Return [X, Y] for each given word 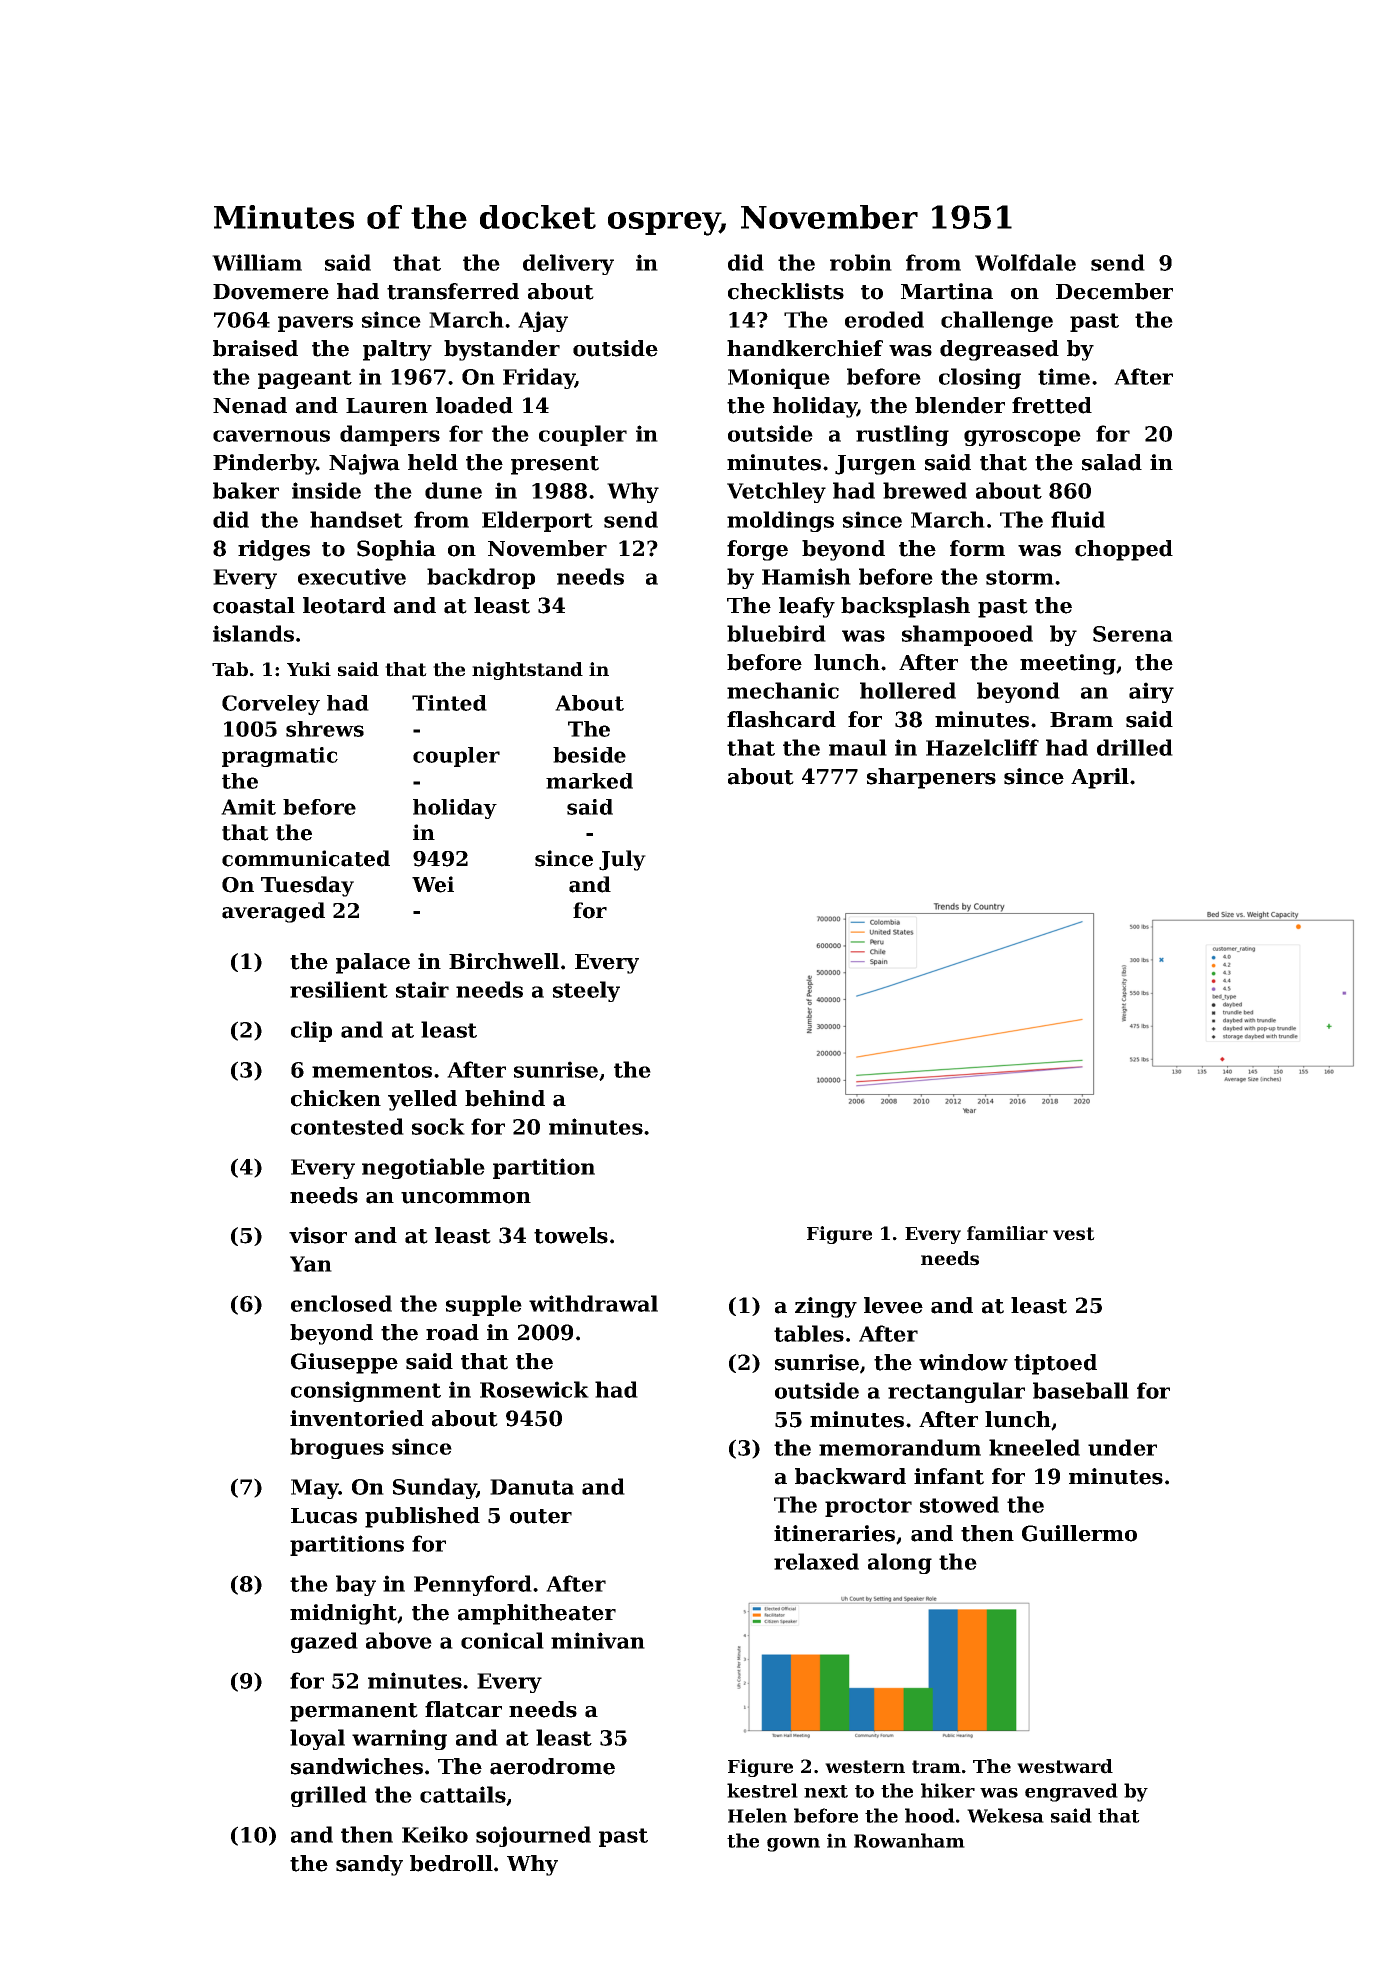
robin [861, 262]
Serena [1133, 634]
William [257, 262]
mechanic [783, 690]
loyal [317, 1739]
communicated [306, 858]
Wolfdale [1025, 262]
